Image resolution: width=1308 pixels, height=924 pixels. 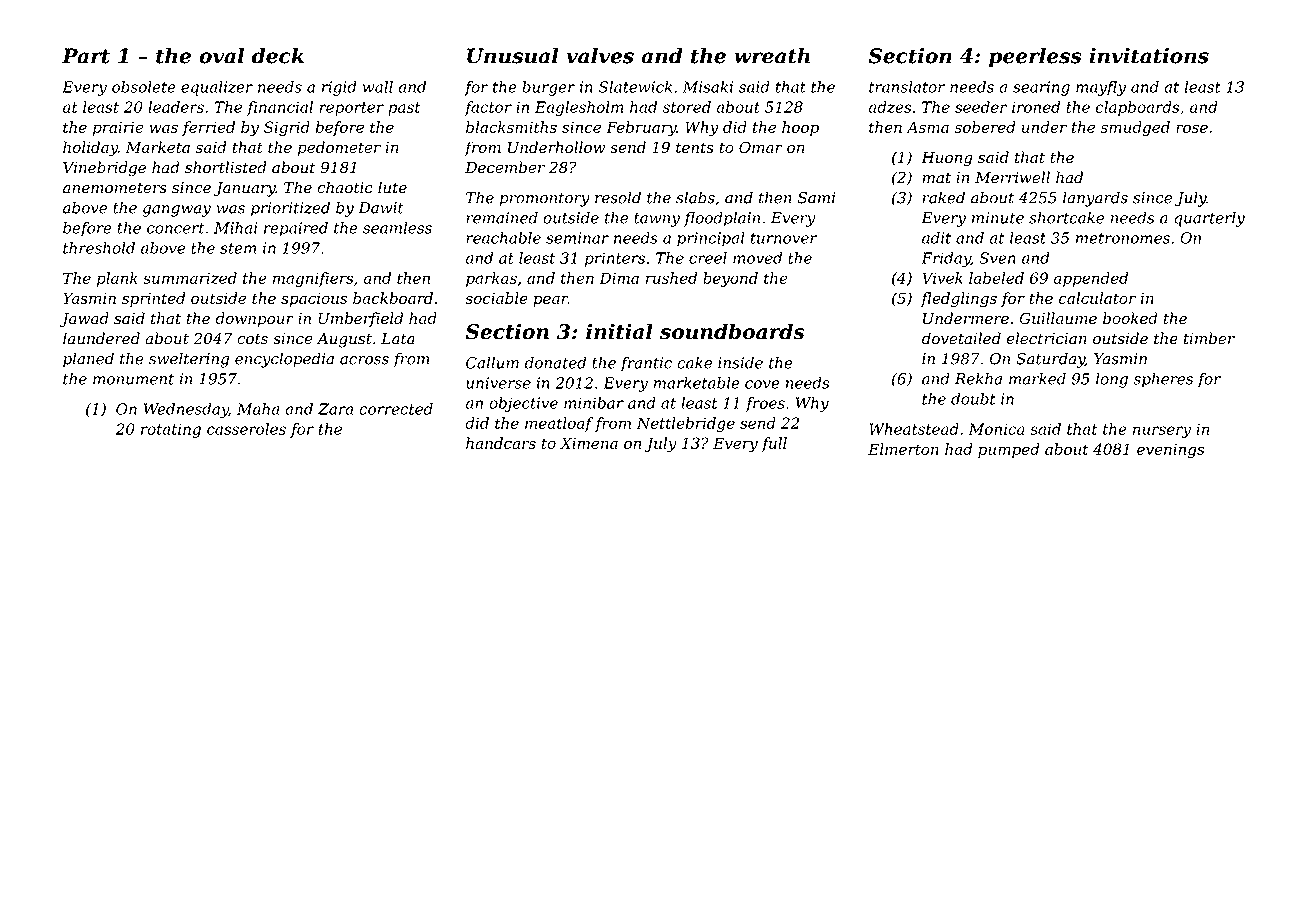 What do you see at coordinates (221, 55) in the screenshot?
I see `oval` at bounding box center [221, 55].
